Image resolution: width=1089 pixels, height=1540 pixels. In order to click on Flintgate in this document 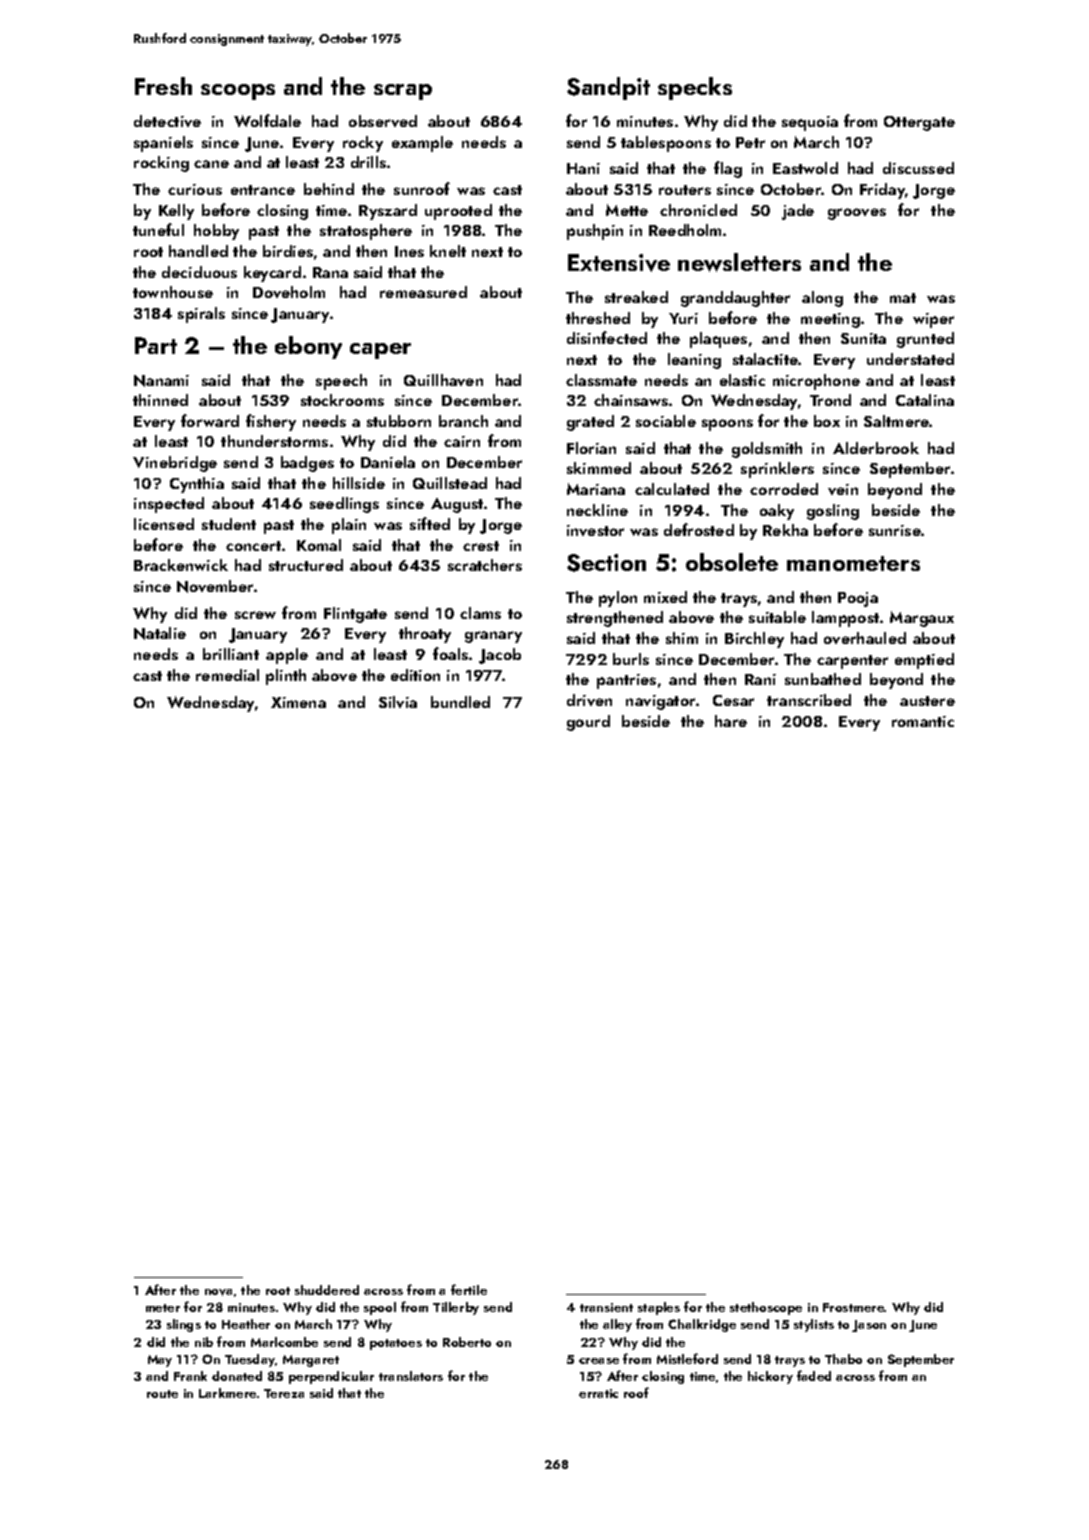, I will do `click(355, 615)`.
